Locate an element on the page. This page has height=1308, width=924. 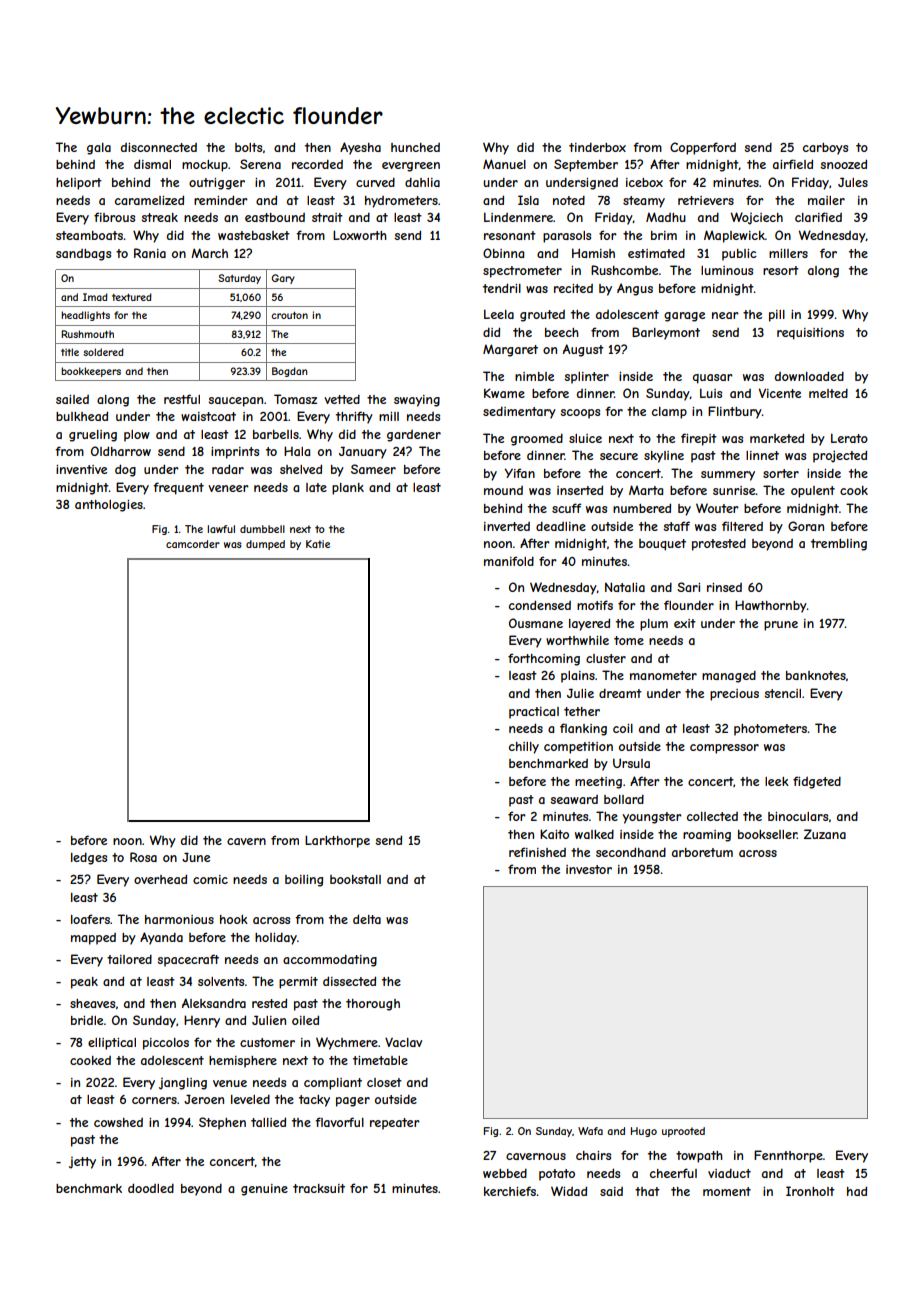
plains is located at coordinates (578, 677).
